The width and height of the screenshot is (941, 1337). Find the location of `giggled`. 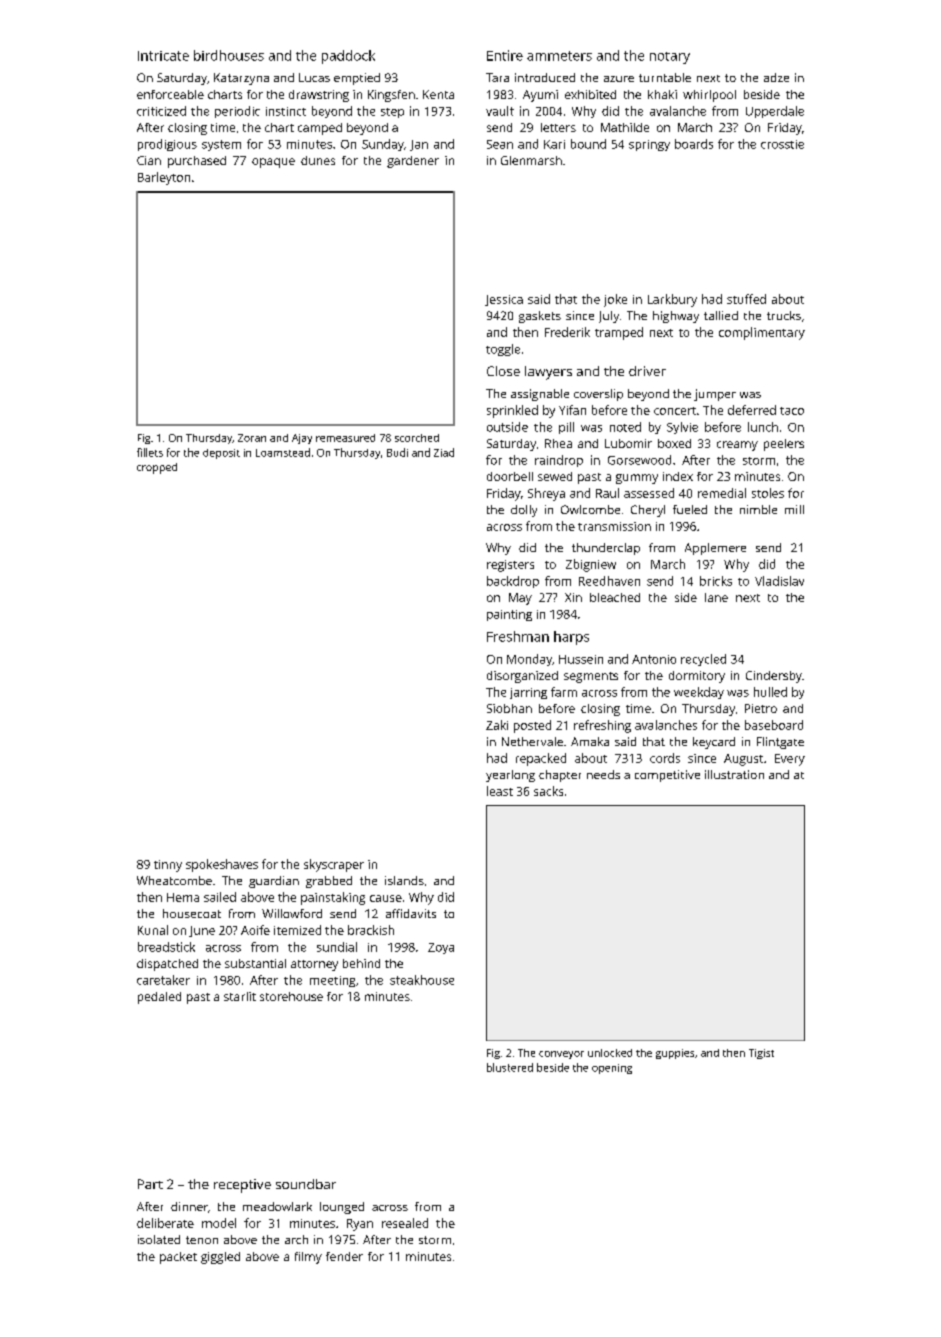

giggled is located at coordinates (220, 1258).
